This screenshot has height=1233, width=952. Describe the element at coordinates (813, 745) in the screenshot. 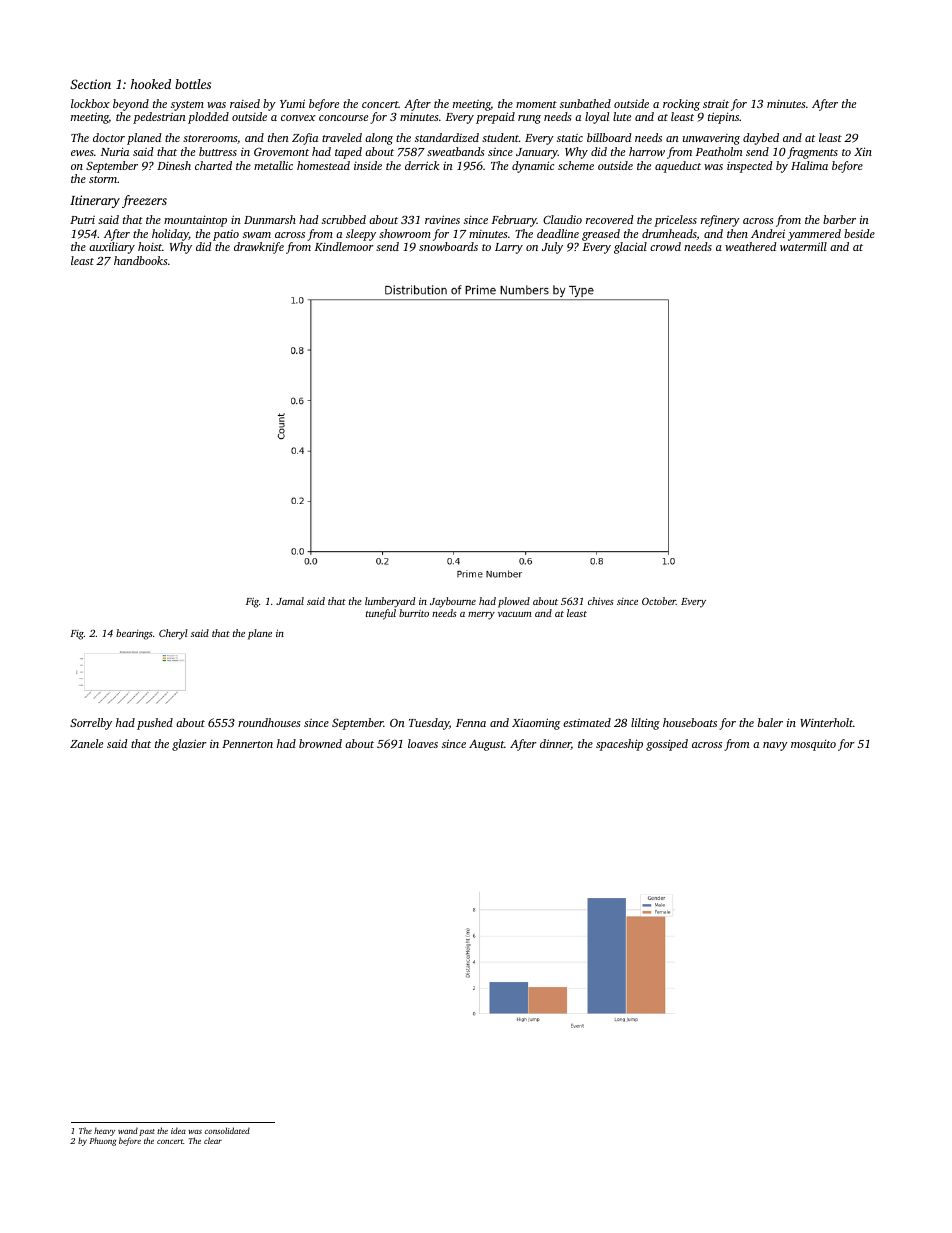

I see `mosquito` at that location.
